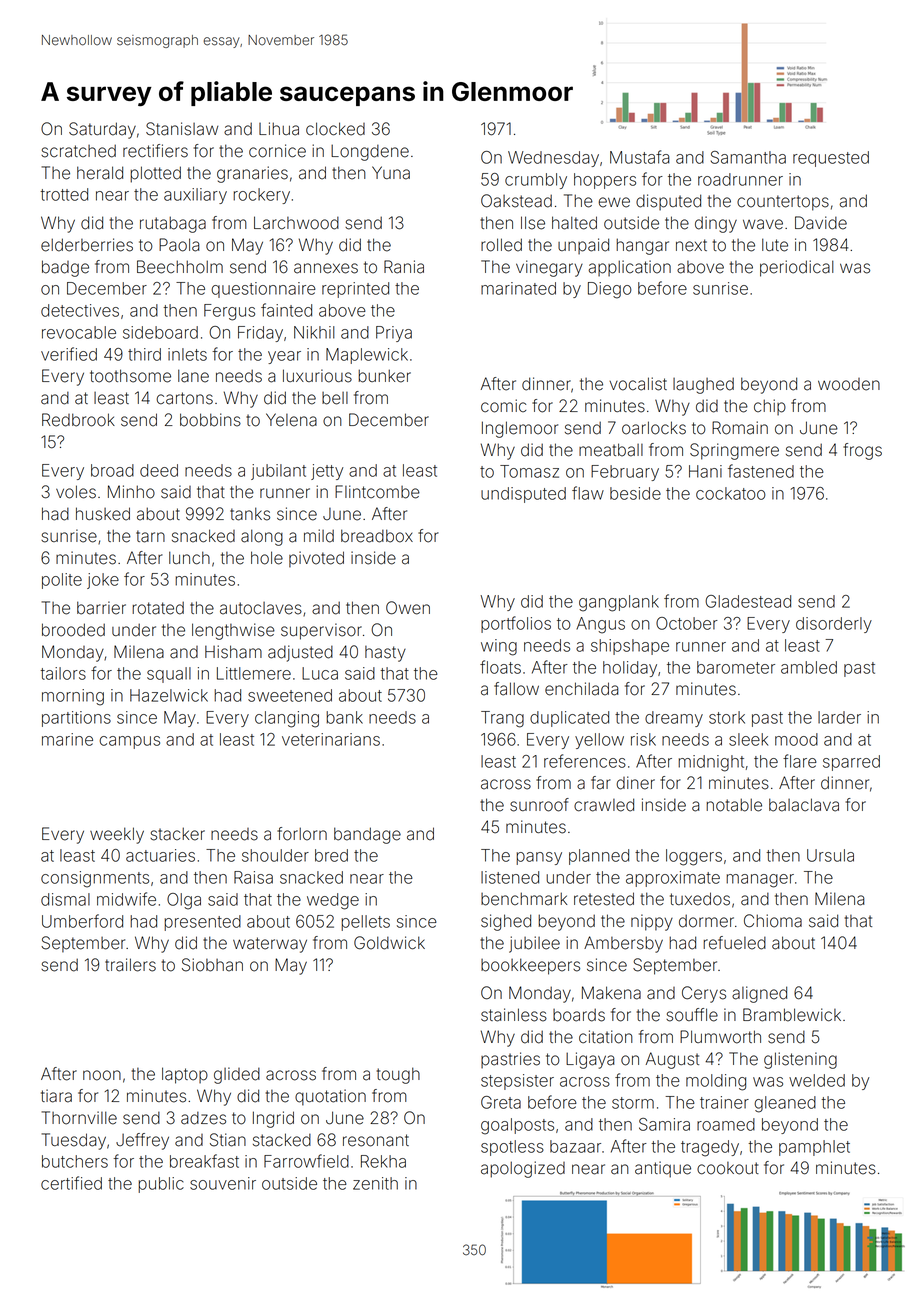  I want to click on rotated, so click(158, 608).
